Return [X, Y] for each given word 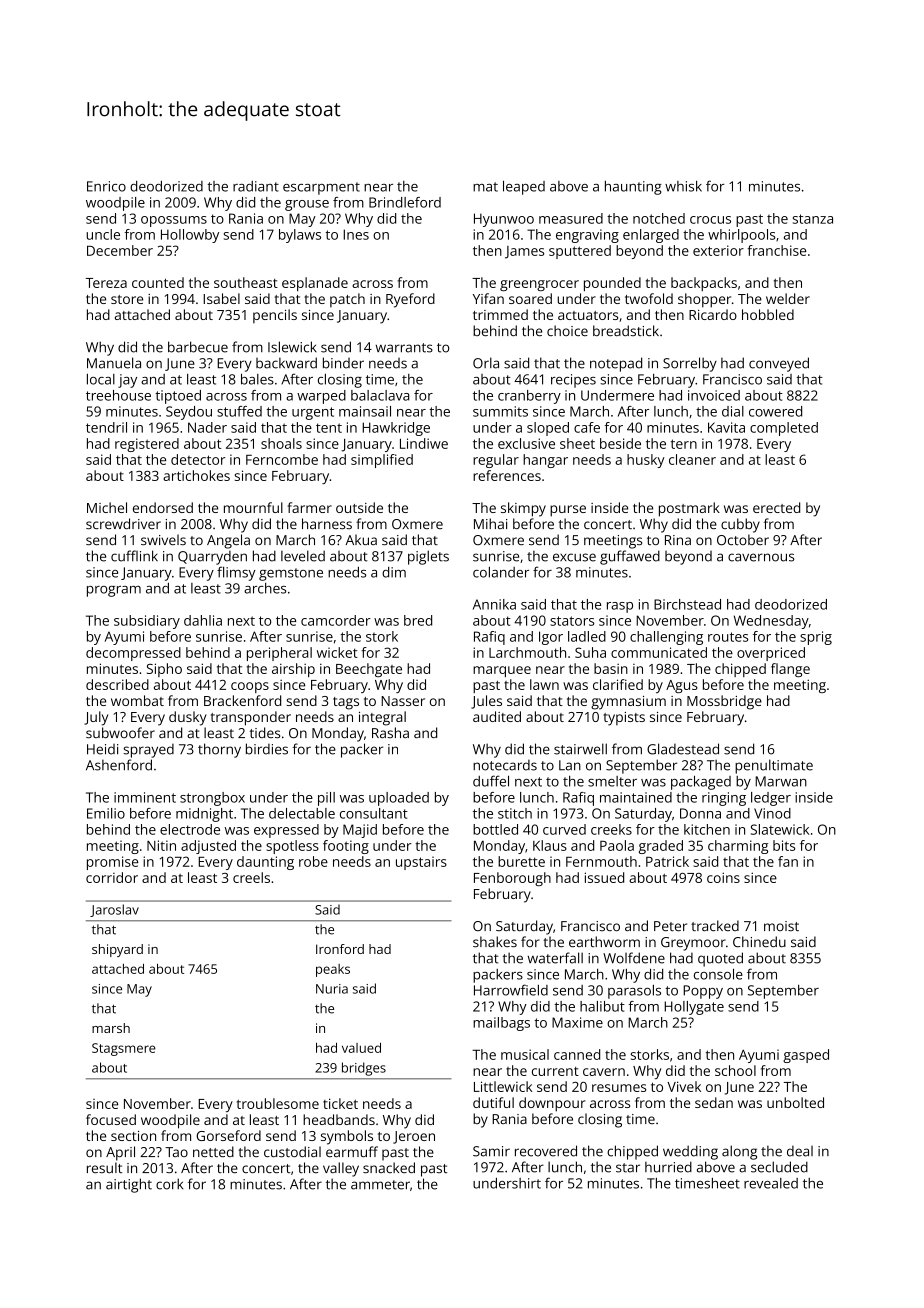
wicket [337, 652]
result [104, 1167]
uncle [103, 234]
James [524, 252]
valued [361, 1048]
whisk [683, 186]
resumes [619, 1088]
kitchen [707, 829]
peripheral [279, 654]
